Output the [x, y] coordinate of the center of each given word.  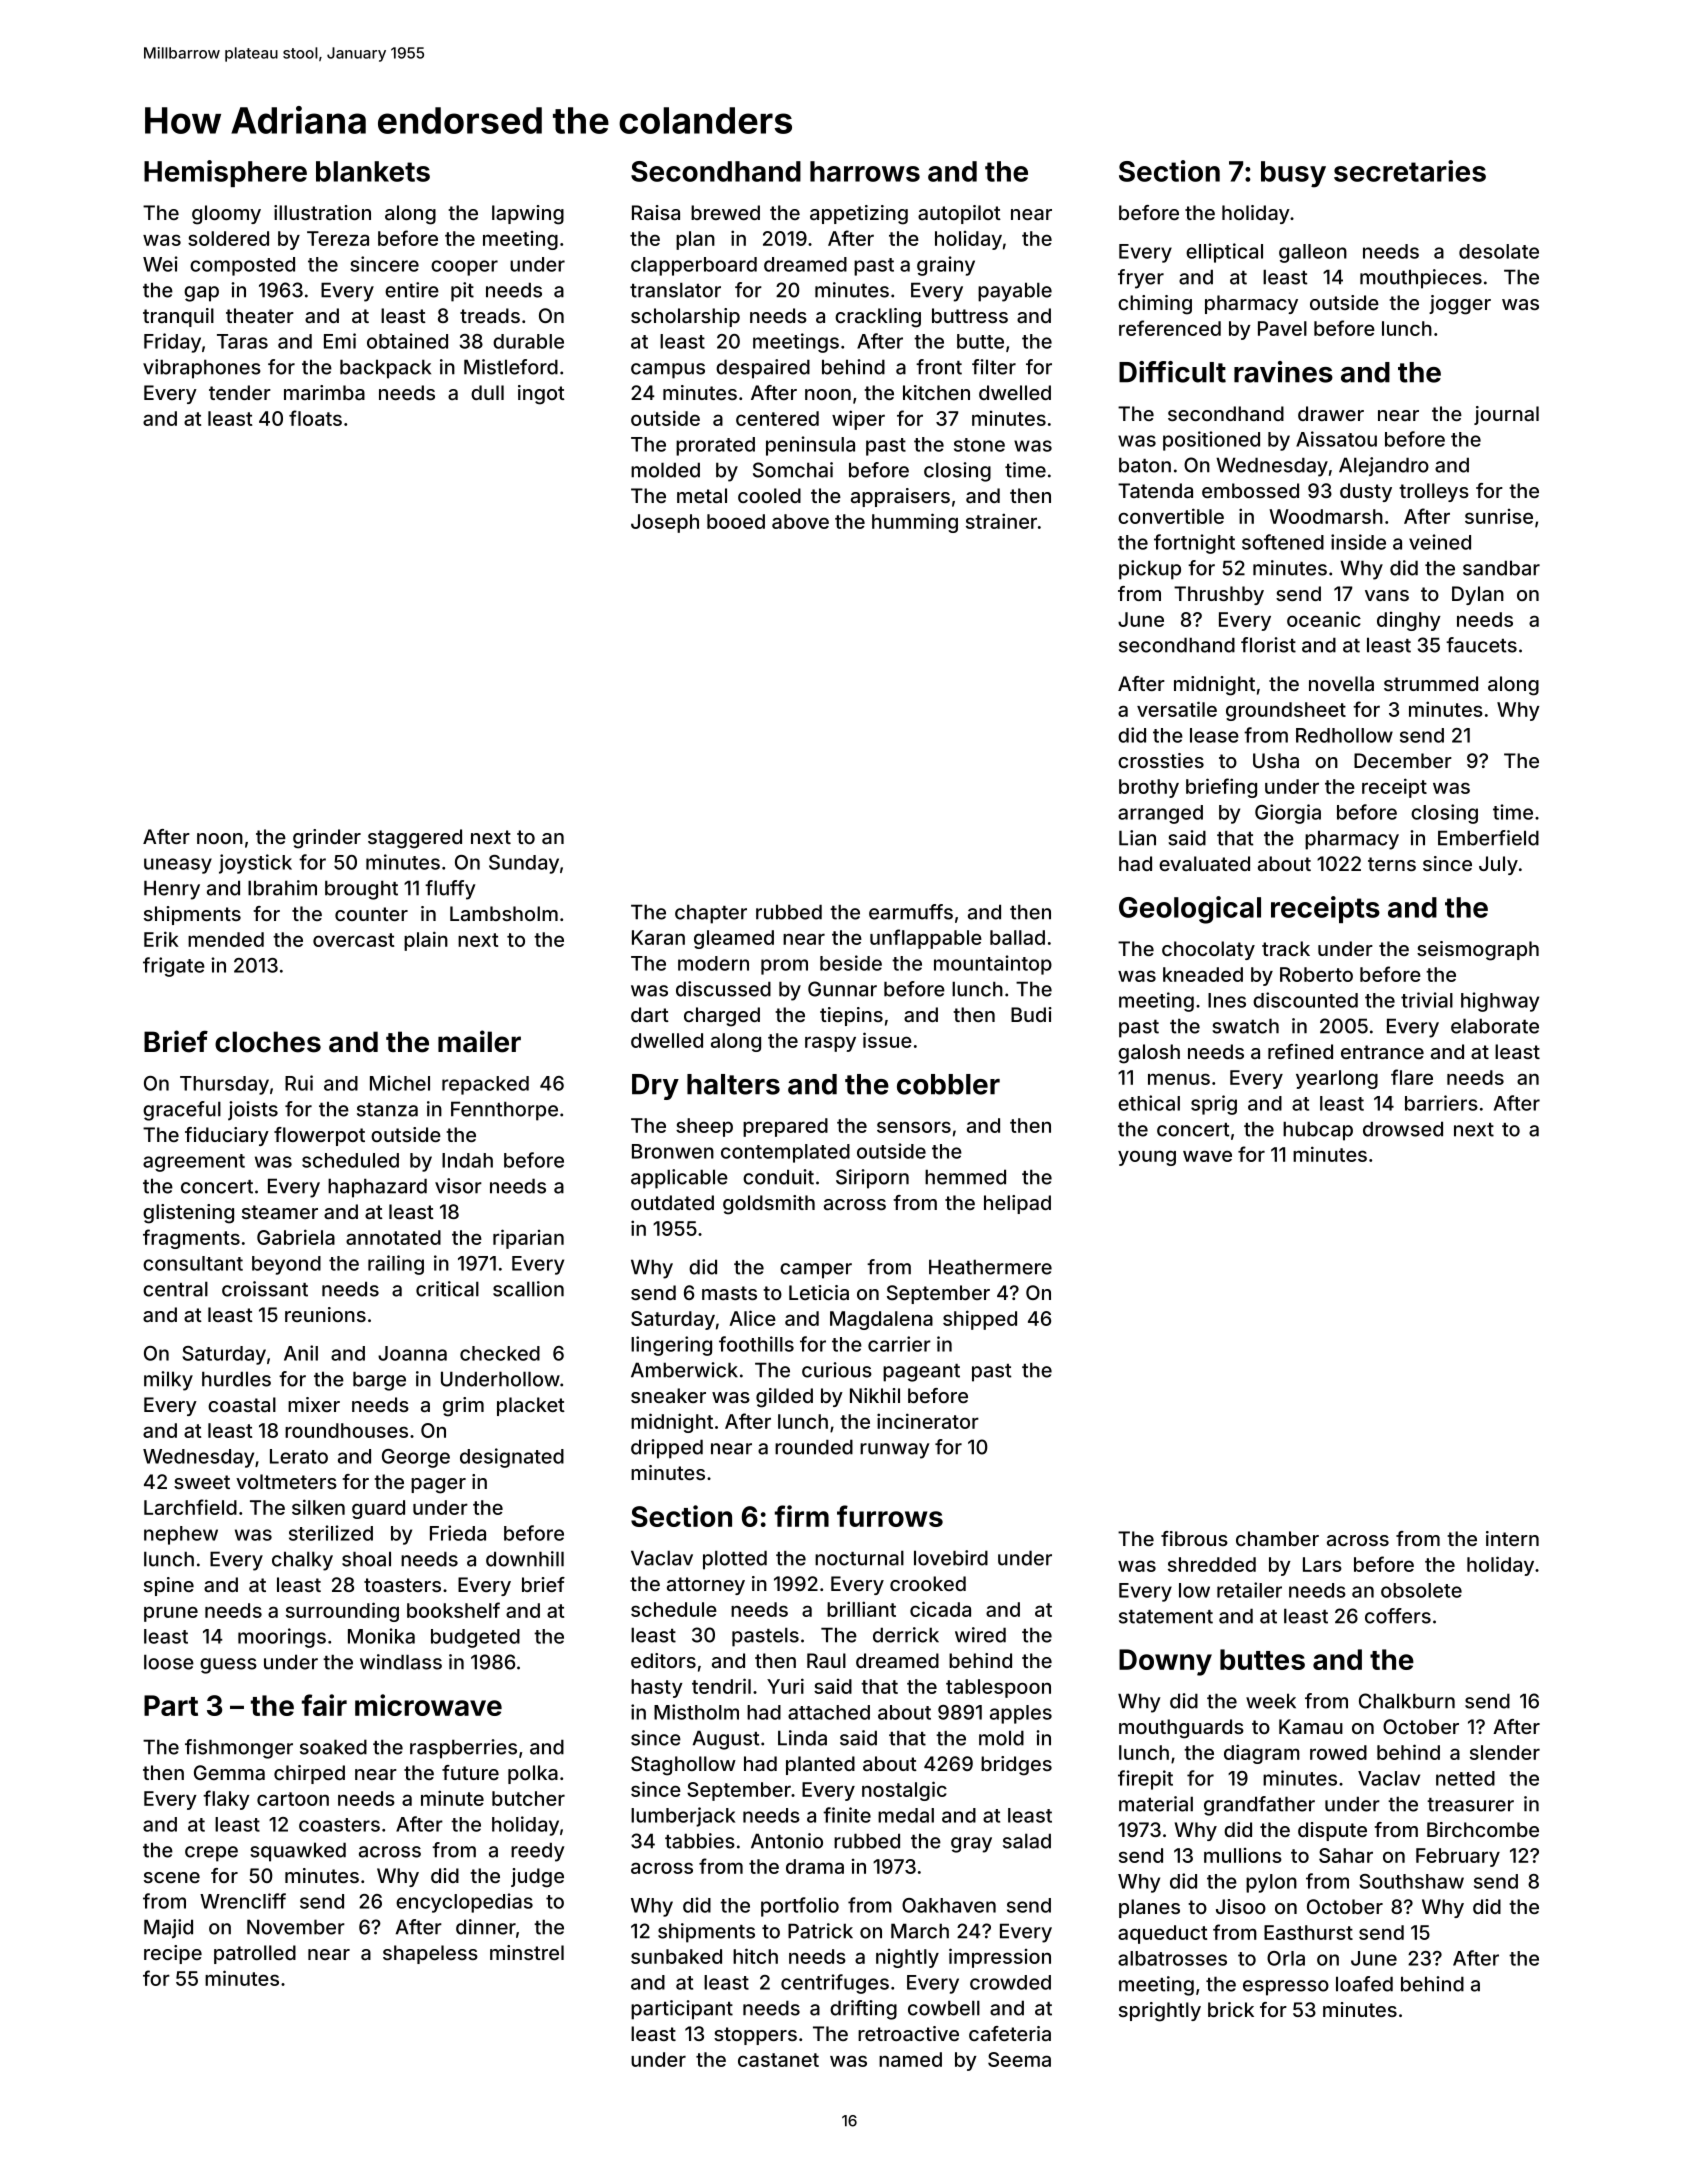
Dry [655, 1087]
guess [228, 1666]
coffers [1398, 1616]
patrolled [255, 1954]
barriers [1441, 1103]
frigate [174, 967]
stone [979, 445]
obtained [407, 341]
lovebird [951, 1558]
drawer [1331, 413]
